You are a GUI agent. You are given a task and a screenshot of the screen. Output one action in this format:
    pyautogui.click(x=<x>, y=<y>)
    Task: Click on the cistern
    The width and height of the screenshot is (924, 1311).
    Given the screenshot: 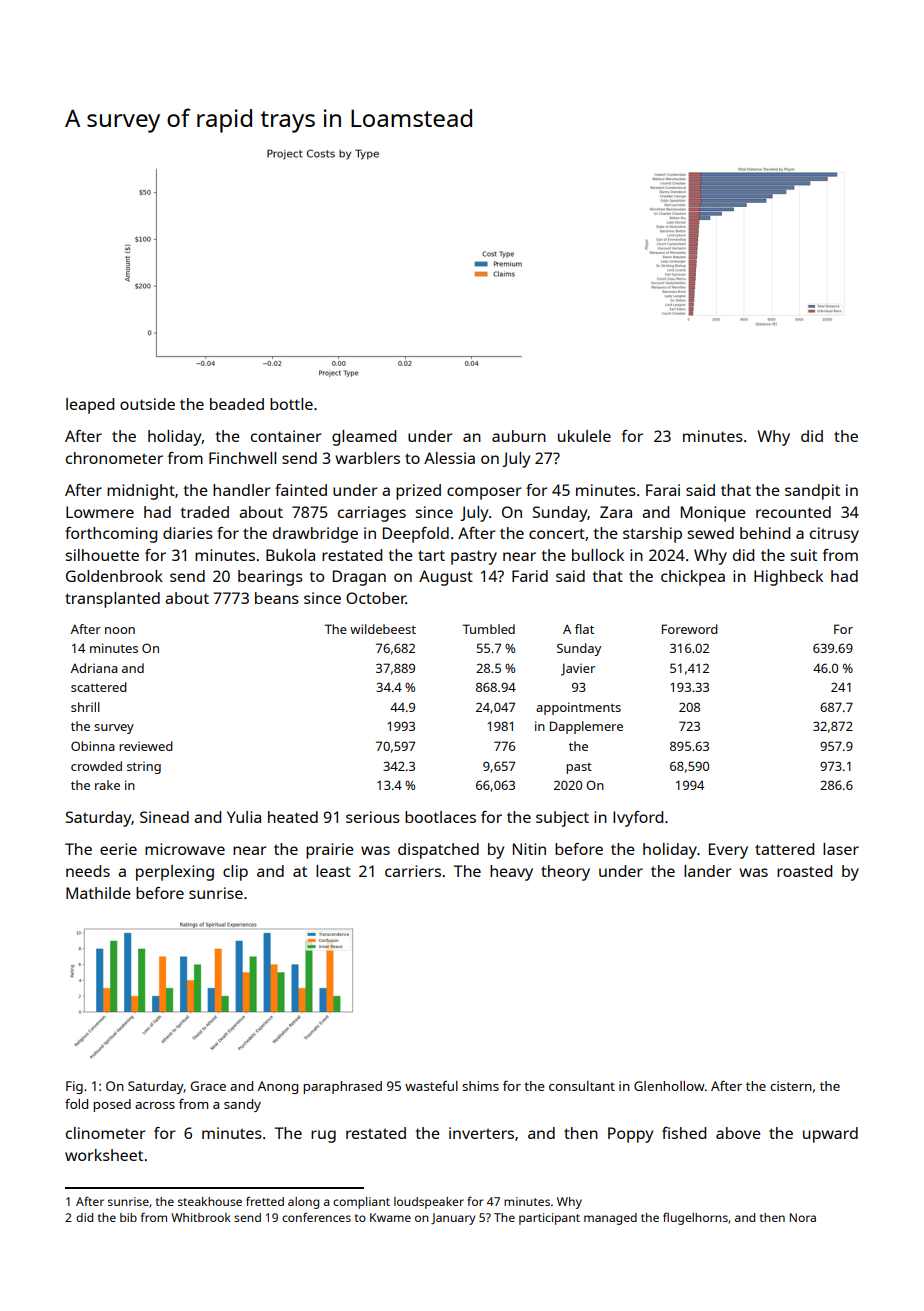 What is the action you would take?
    pyautogui.click(x=791, y=1086)
